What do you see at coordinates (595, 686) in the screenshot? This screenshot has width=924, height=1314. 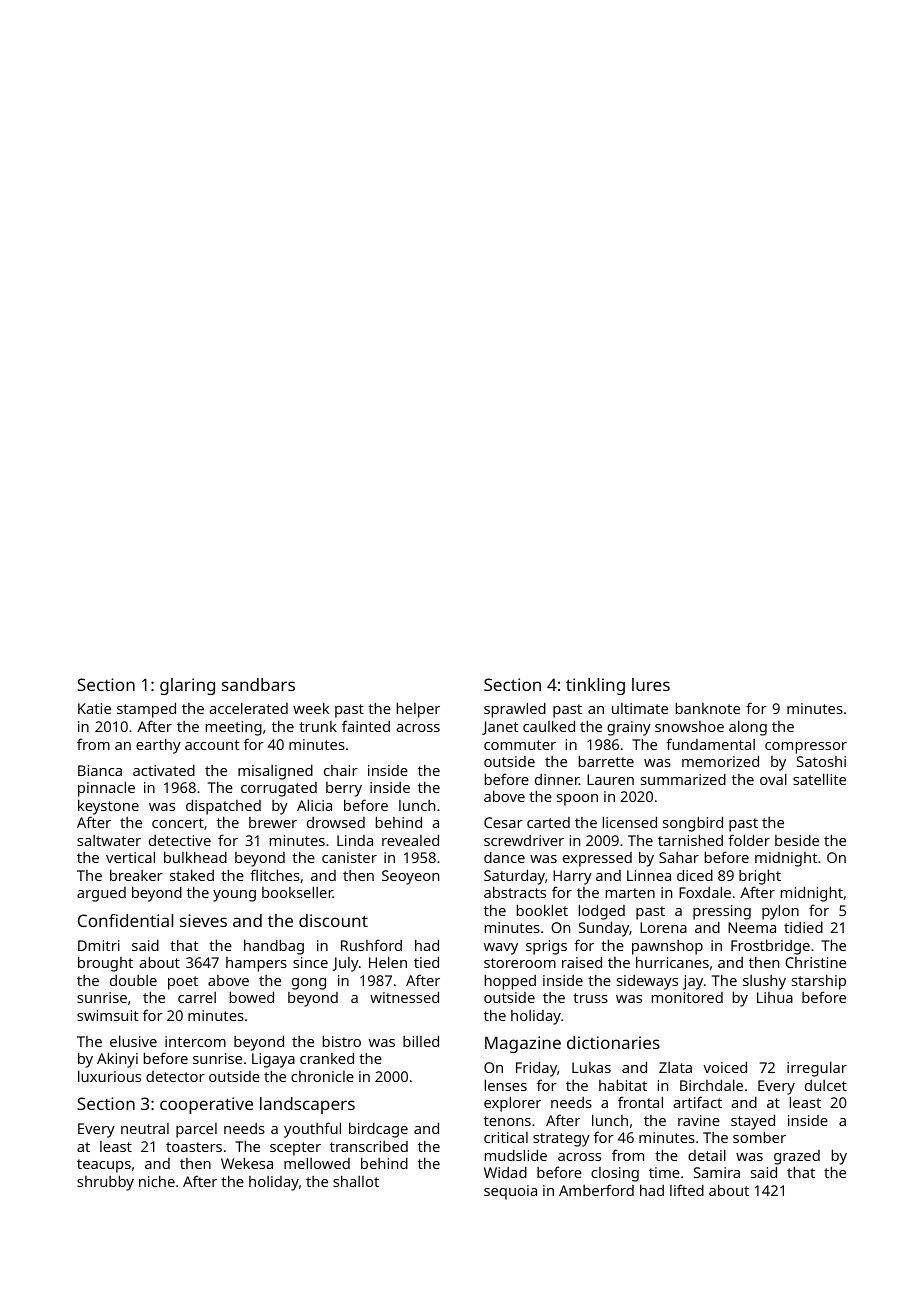 I see `tinkling` at bounding box center [595, 686].
